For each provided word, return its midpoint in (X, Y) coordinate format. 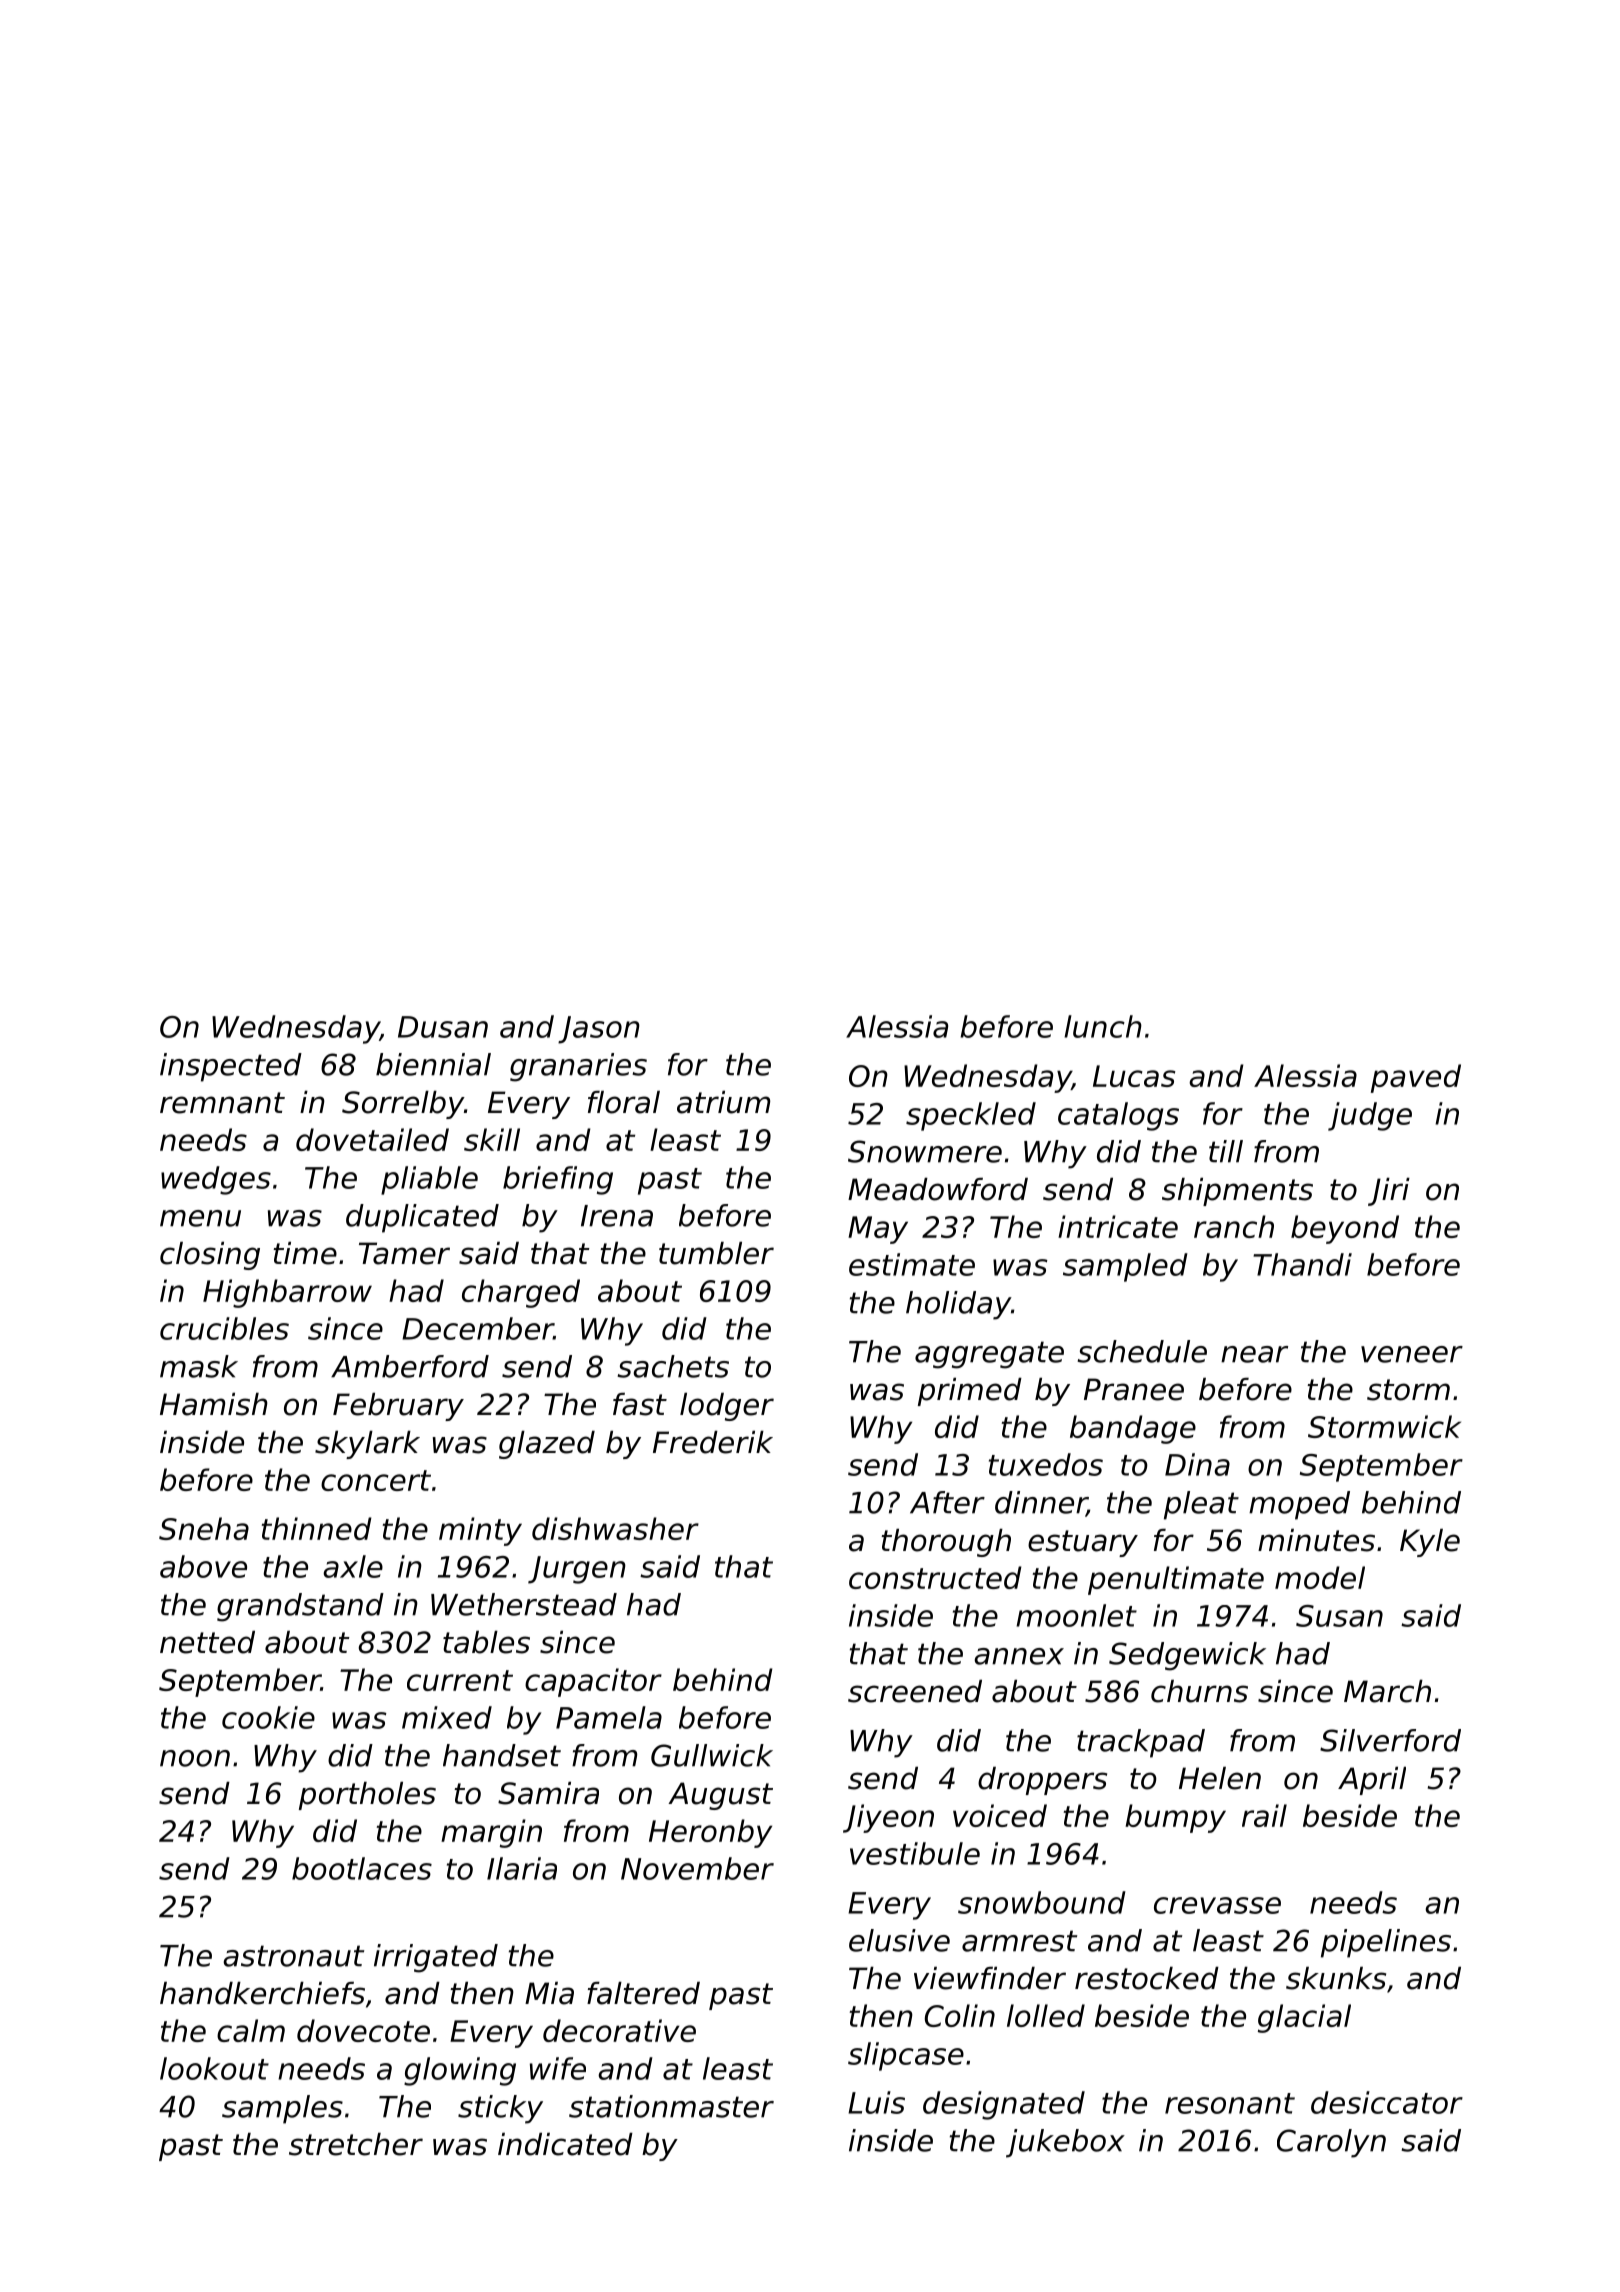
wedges (216, 1180)
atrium (723, 1102)
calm (251, 2030)
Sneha (204, 1528)
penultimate (1176, 1580)
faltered (643, 1993)
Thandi (1302, 1264)
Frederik (713, 1442)
